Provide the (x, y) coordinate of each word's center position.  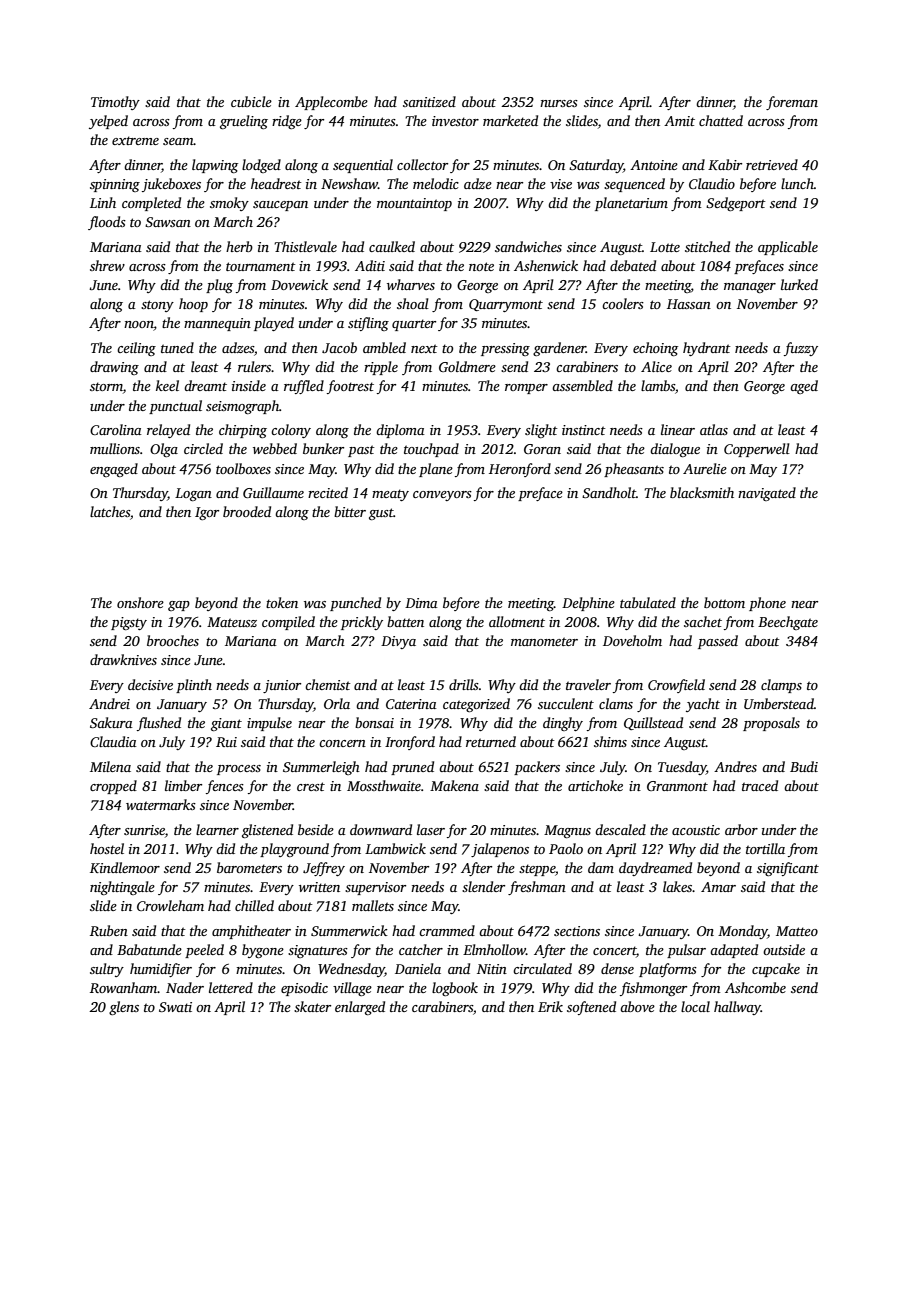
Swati (175, 1007)
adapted (734, 951)
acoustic (696, 830)
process (239, 770)
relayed (168, 431)
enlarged (360, 1008)
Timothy (115, 103)
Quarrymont (506, 305)
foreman (792, 103)
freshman (537, 888)
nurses (559, 103)
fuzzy (801, 349)
